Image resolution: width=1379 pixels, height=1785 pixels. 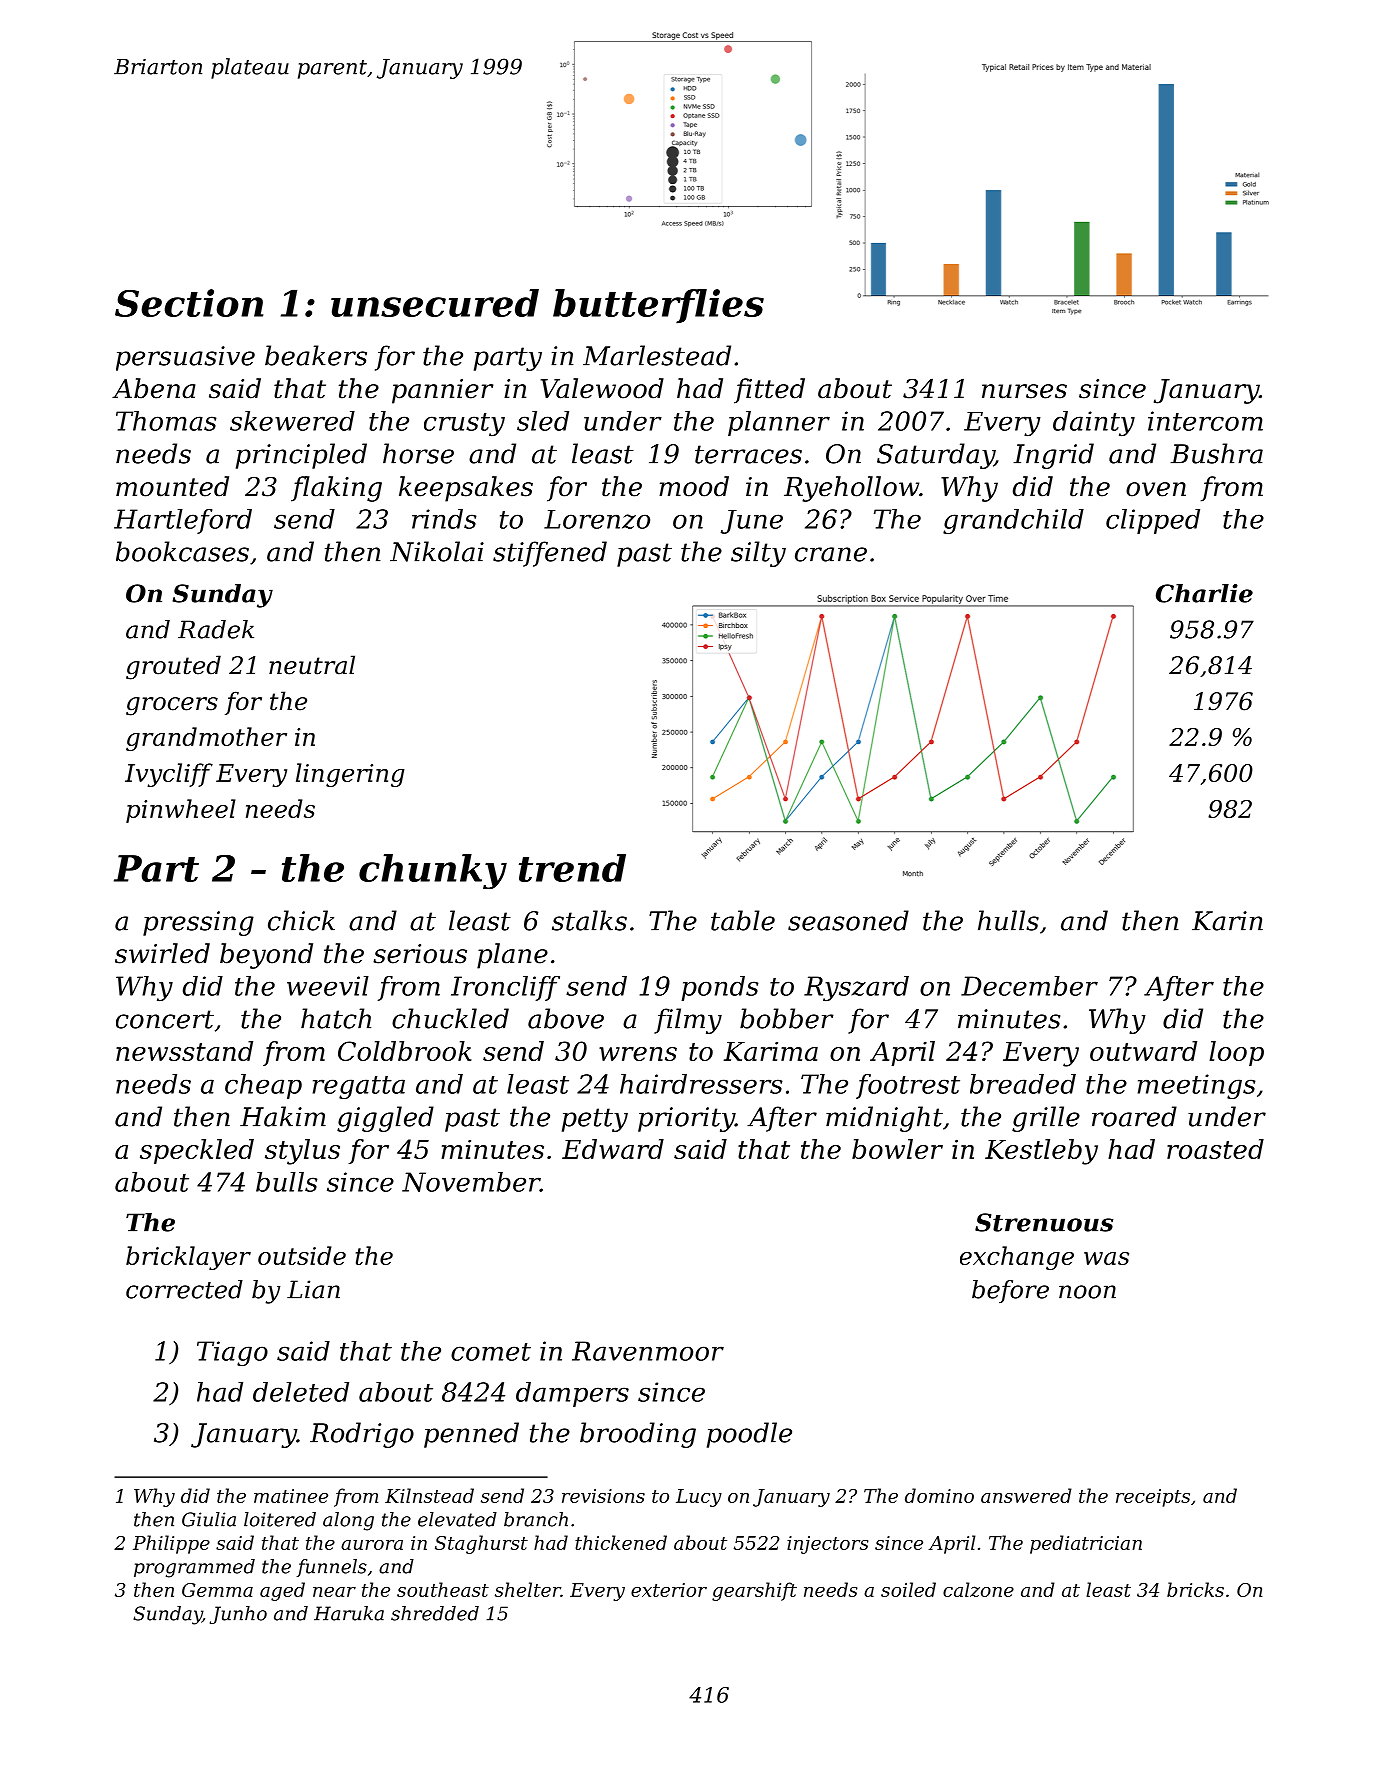 I want to click on Charlie, so click(x=1204, y=593).
